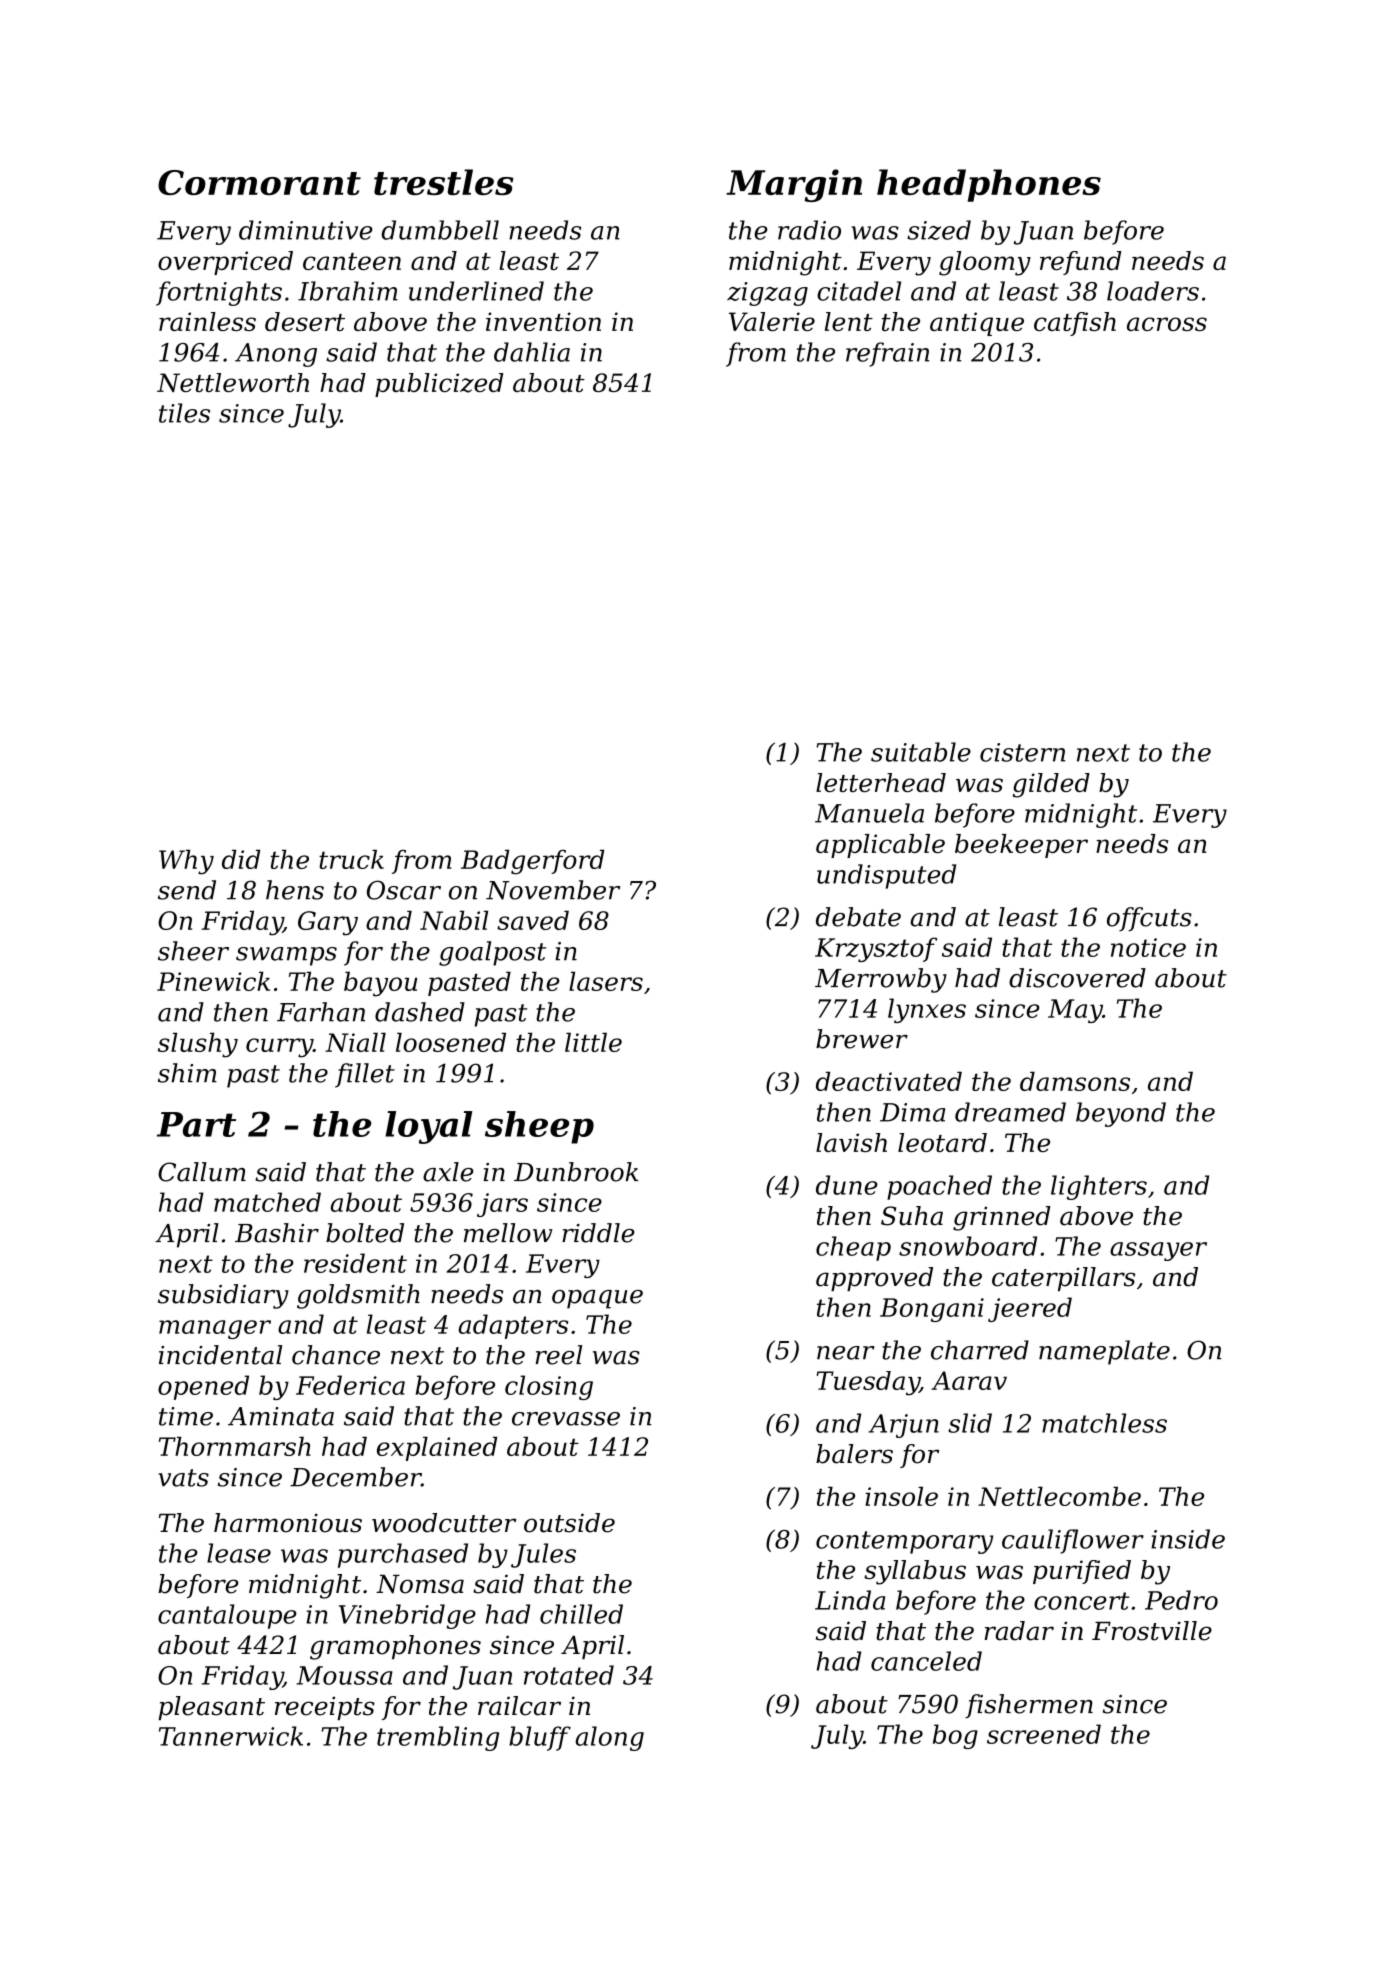 The height and width of the image is (1969, 1386). I want to click on pleasant, so click(211, 1708).
